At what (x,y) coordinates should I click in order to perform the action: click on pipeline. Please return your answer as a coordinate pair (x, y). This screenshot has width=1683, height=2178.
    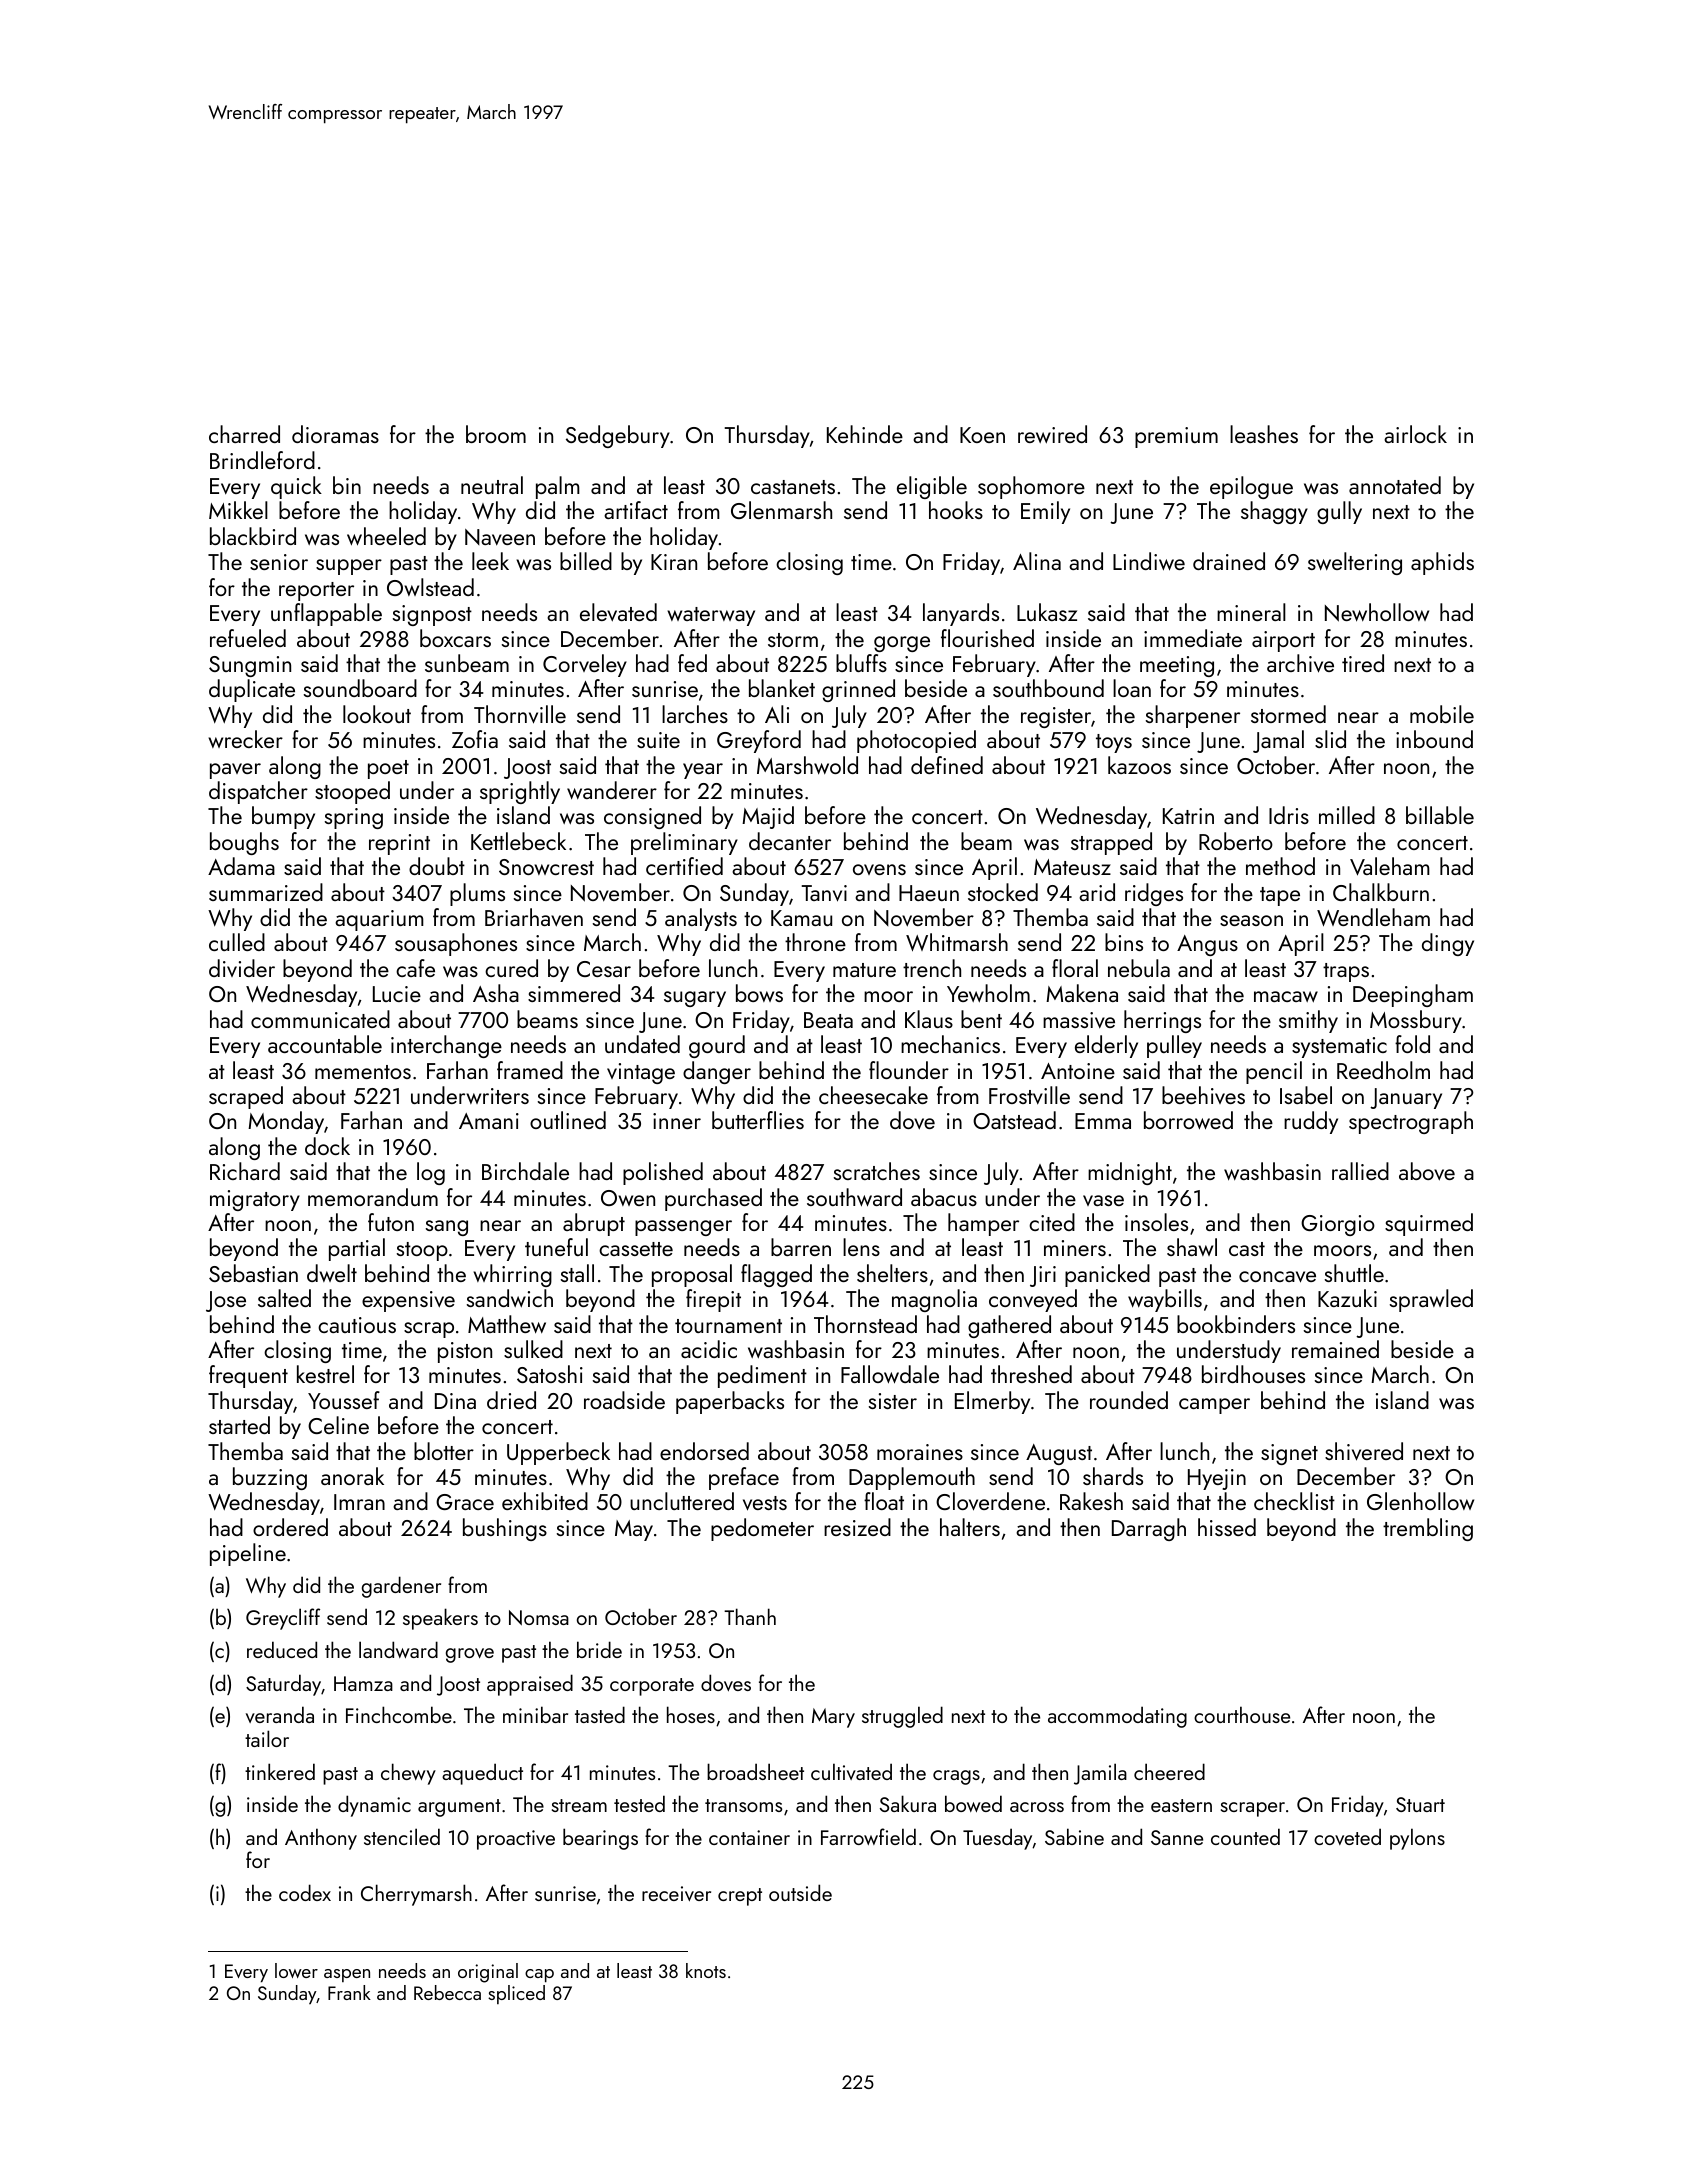
    Looking at the image, I should click on (248, 1554).
